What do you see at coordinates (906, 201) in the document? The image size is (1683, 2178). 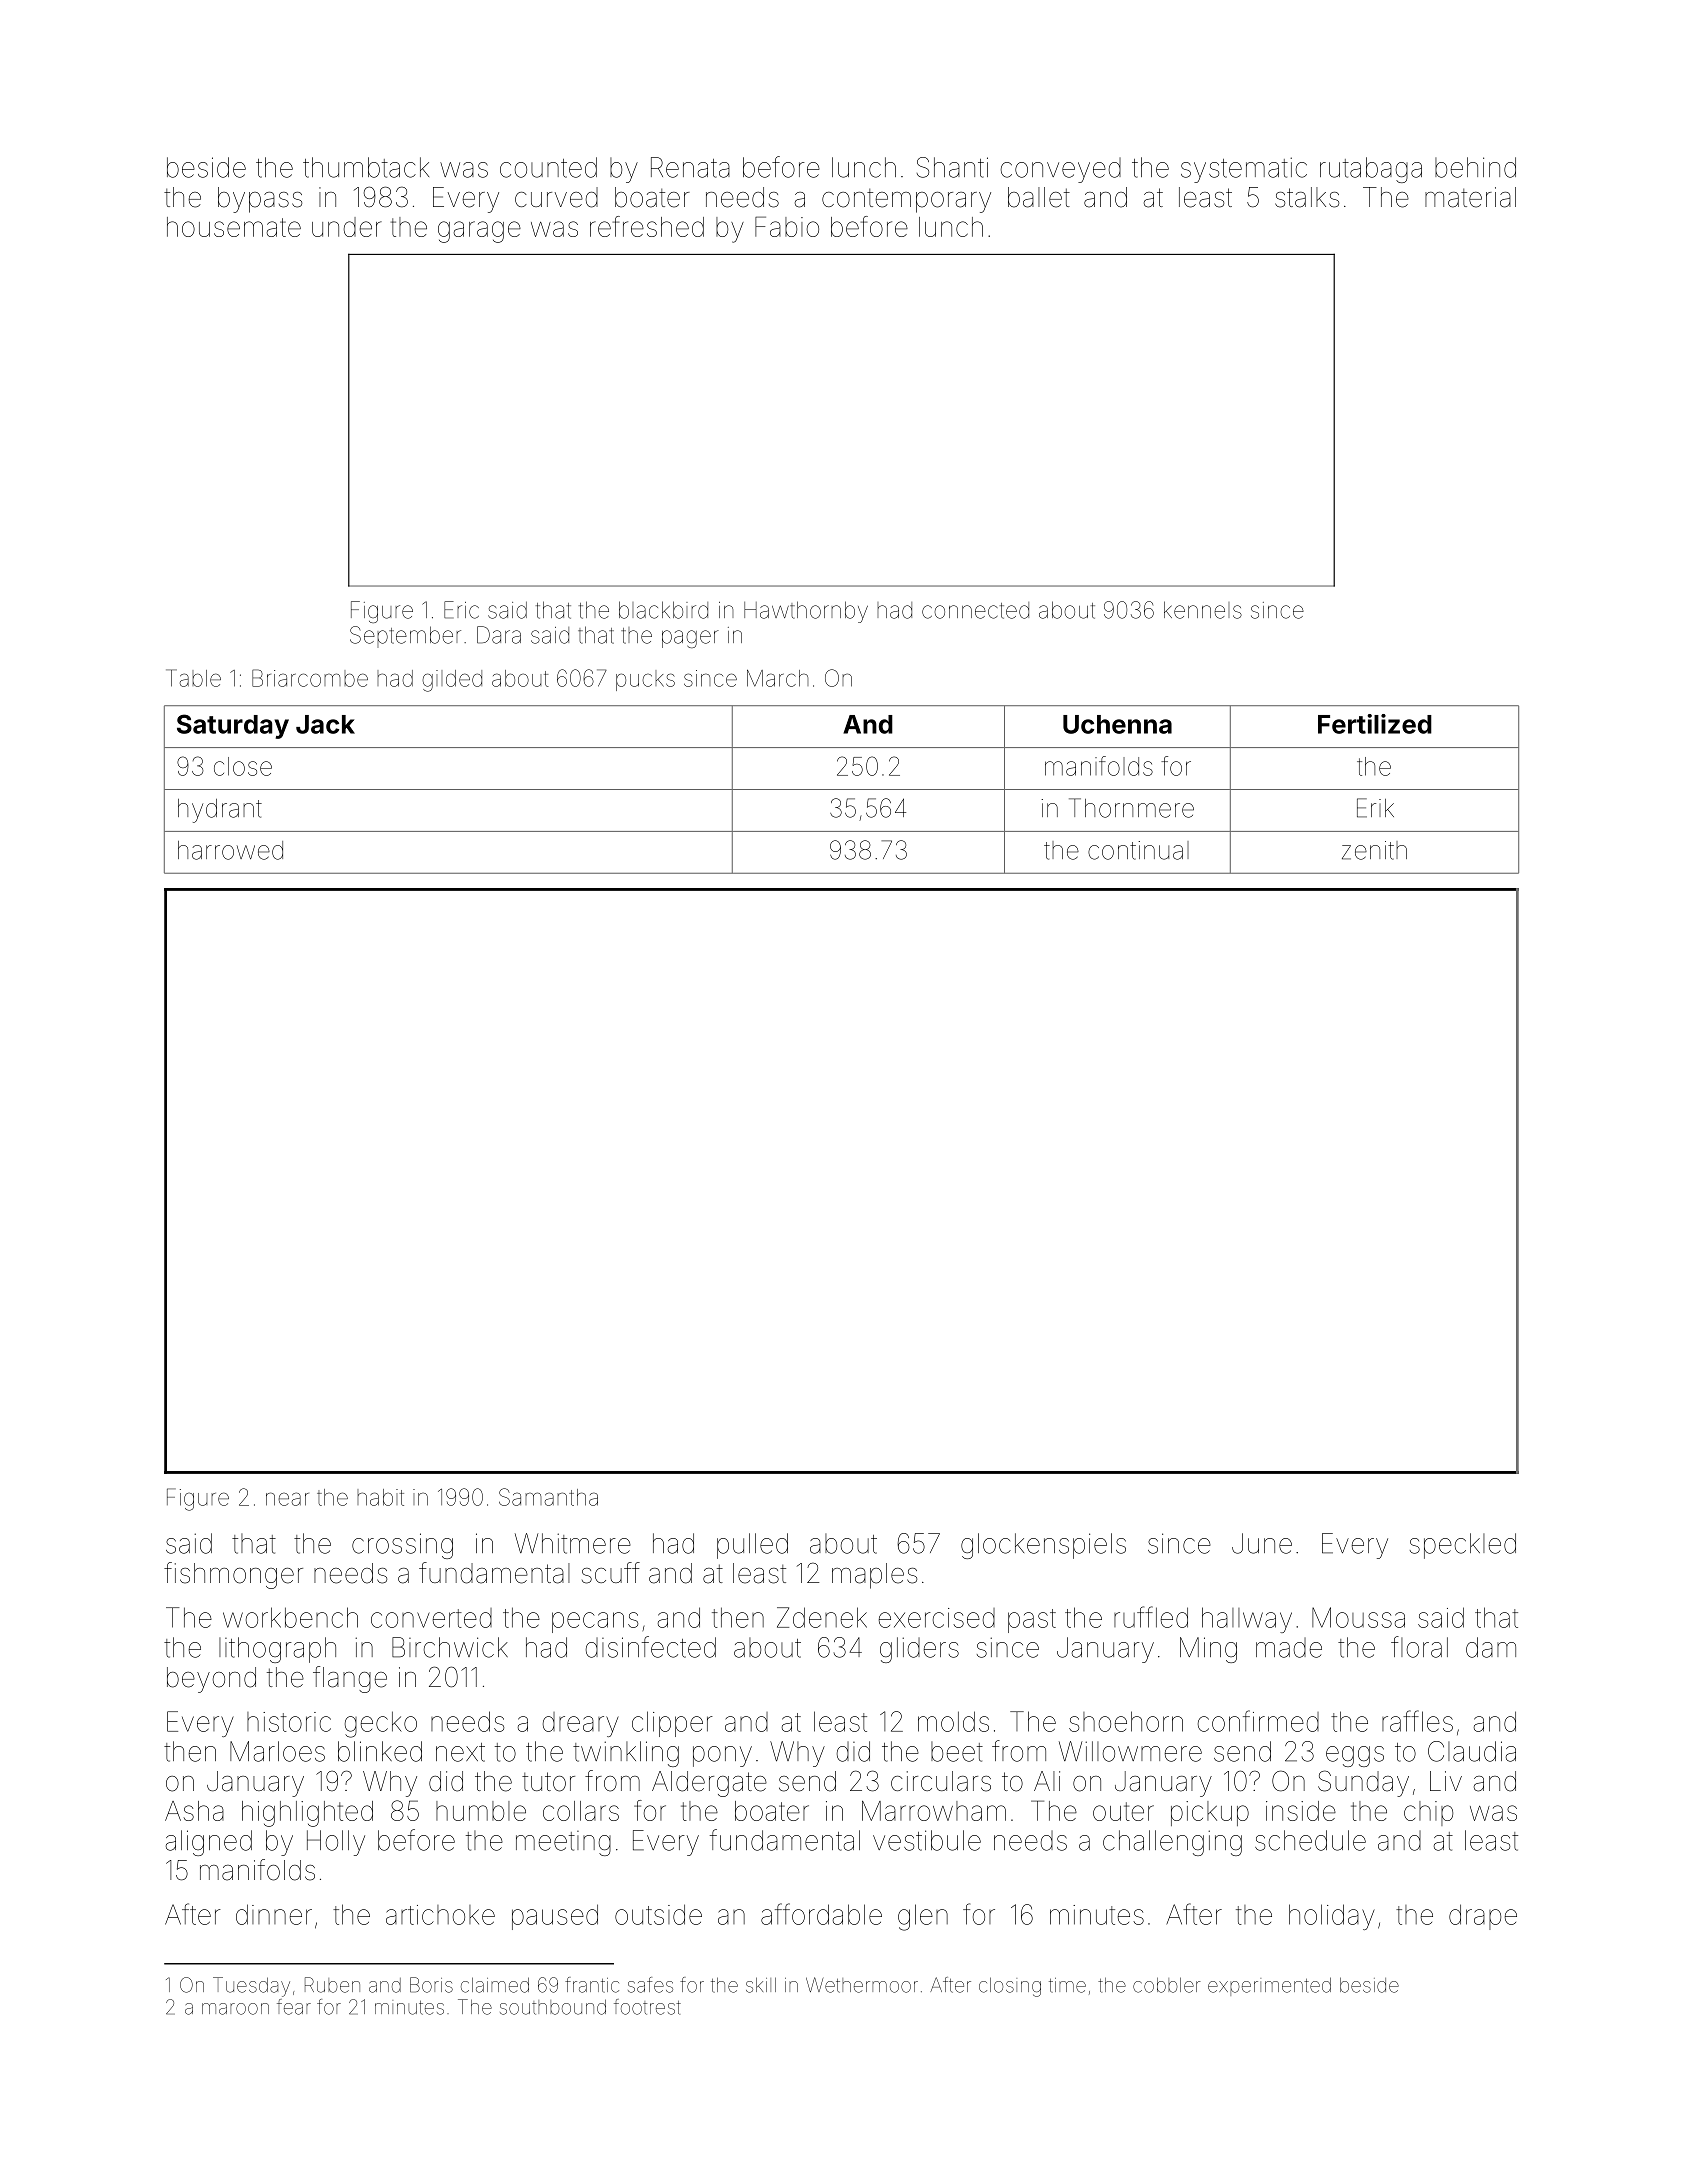 I see `contemporary` at bounding box center [906, 201].
